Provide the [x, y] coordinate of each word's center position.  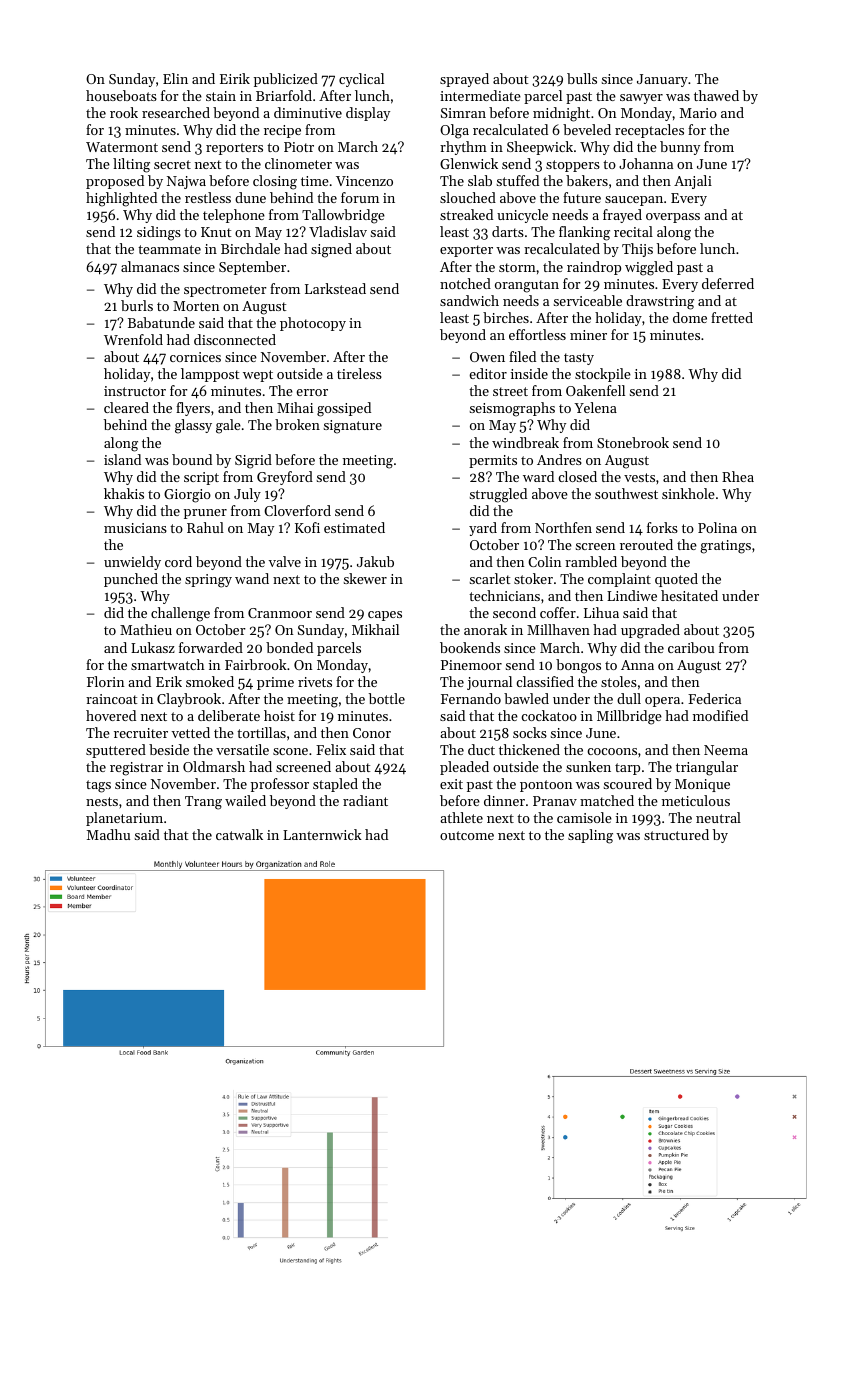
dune [250, 197]
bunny [680, 148]
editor [488, 373]
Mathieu [146, 629]
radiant [365, 800]
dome [690, 317]
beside [169, 749]
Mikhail [375, 629]
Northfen [563, 527]
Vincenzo [364, 181]
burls [137, 305]
